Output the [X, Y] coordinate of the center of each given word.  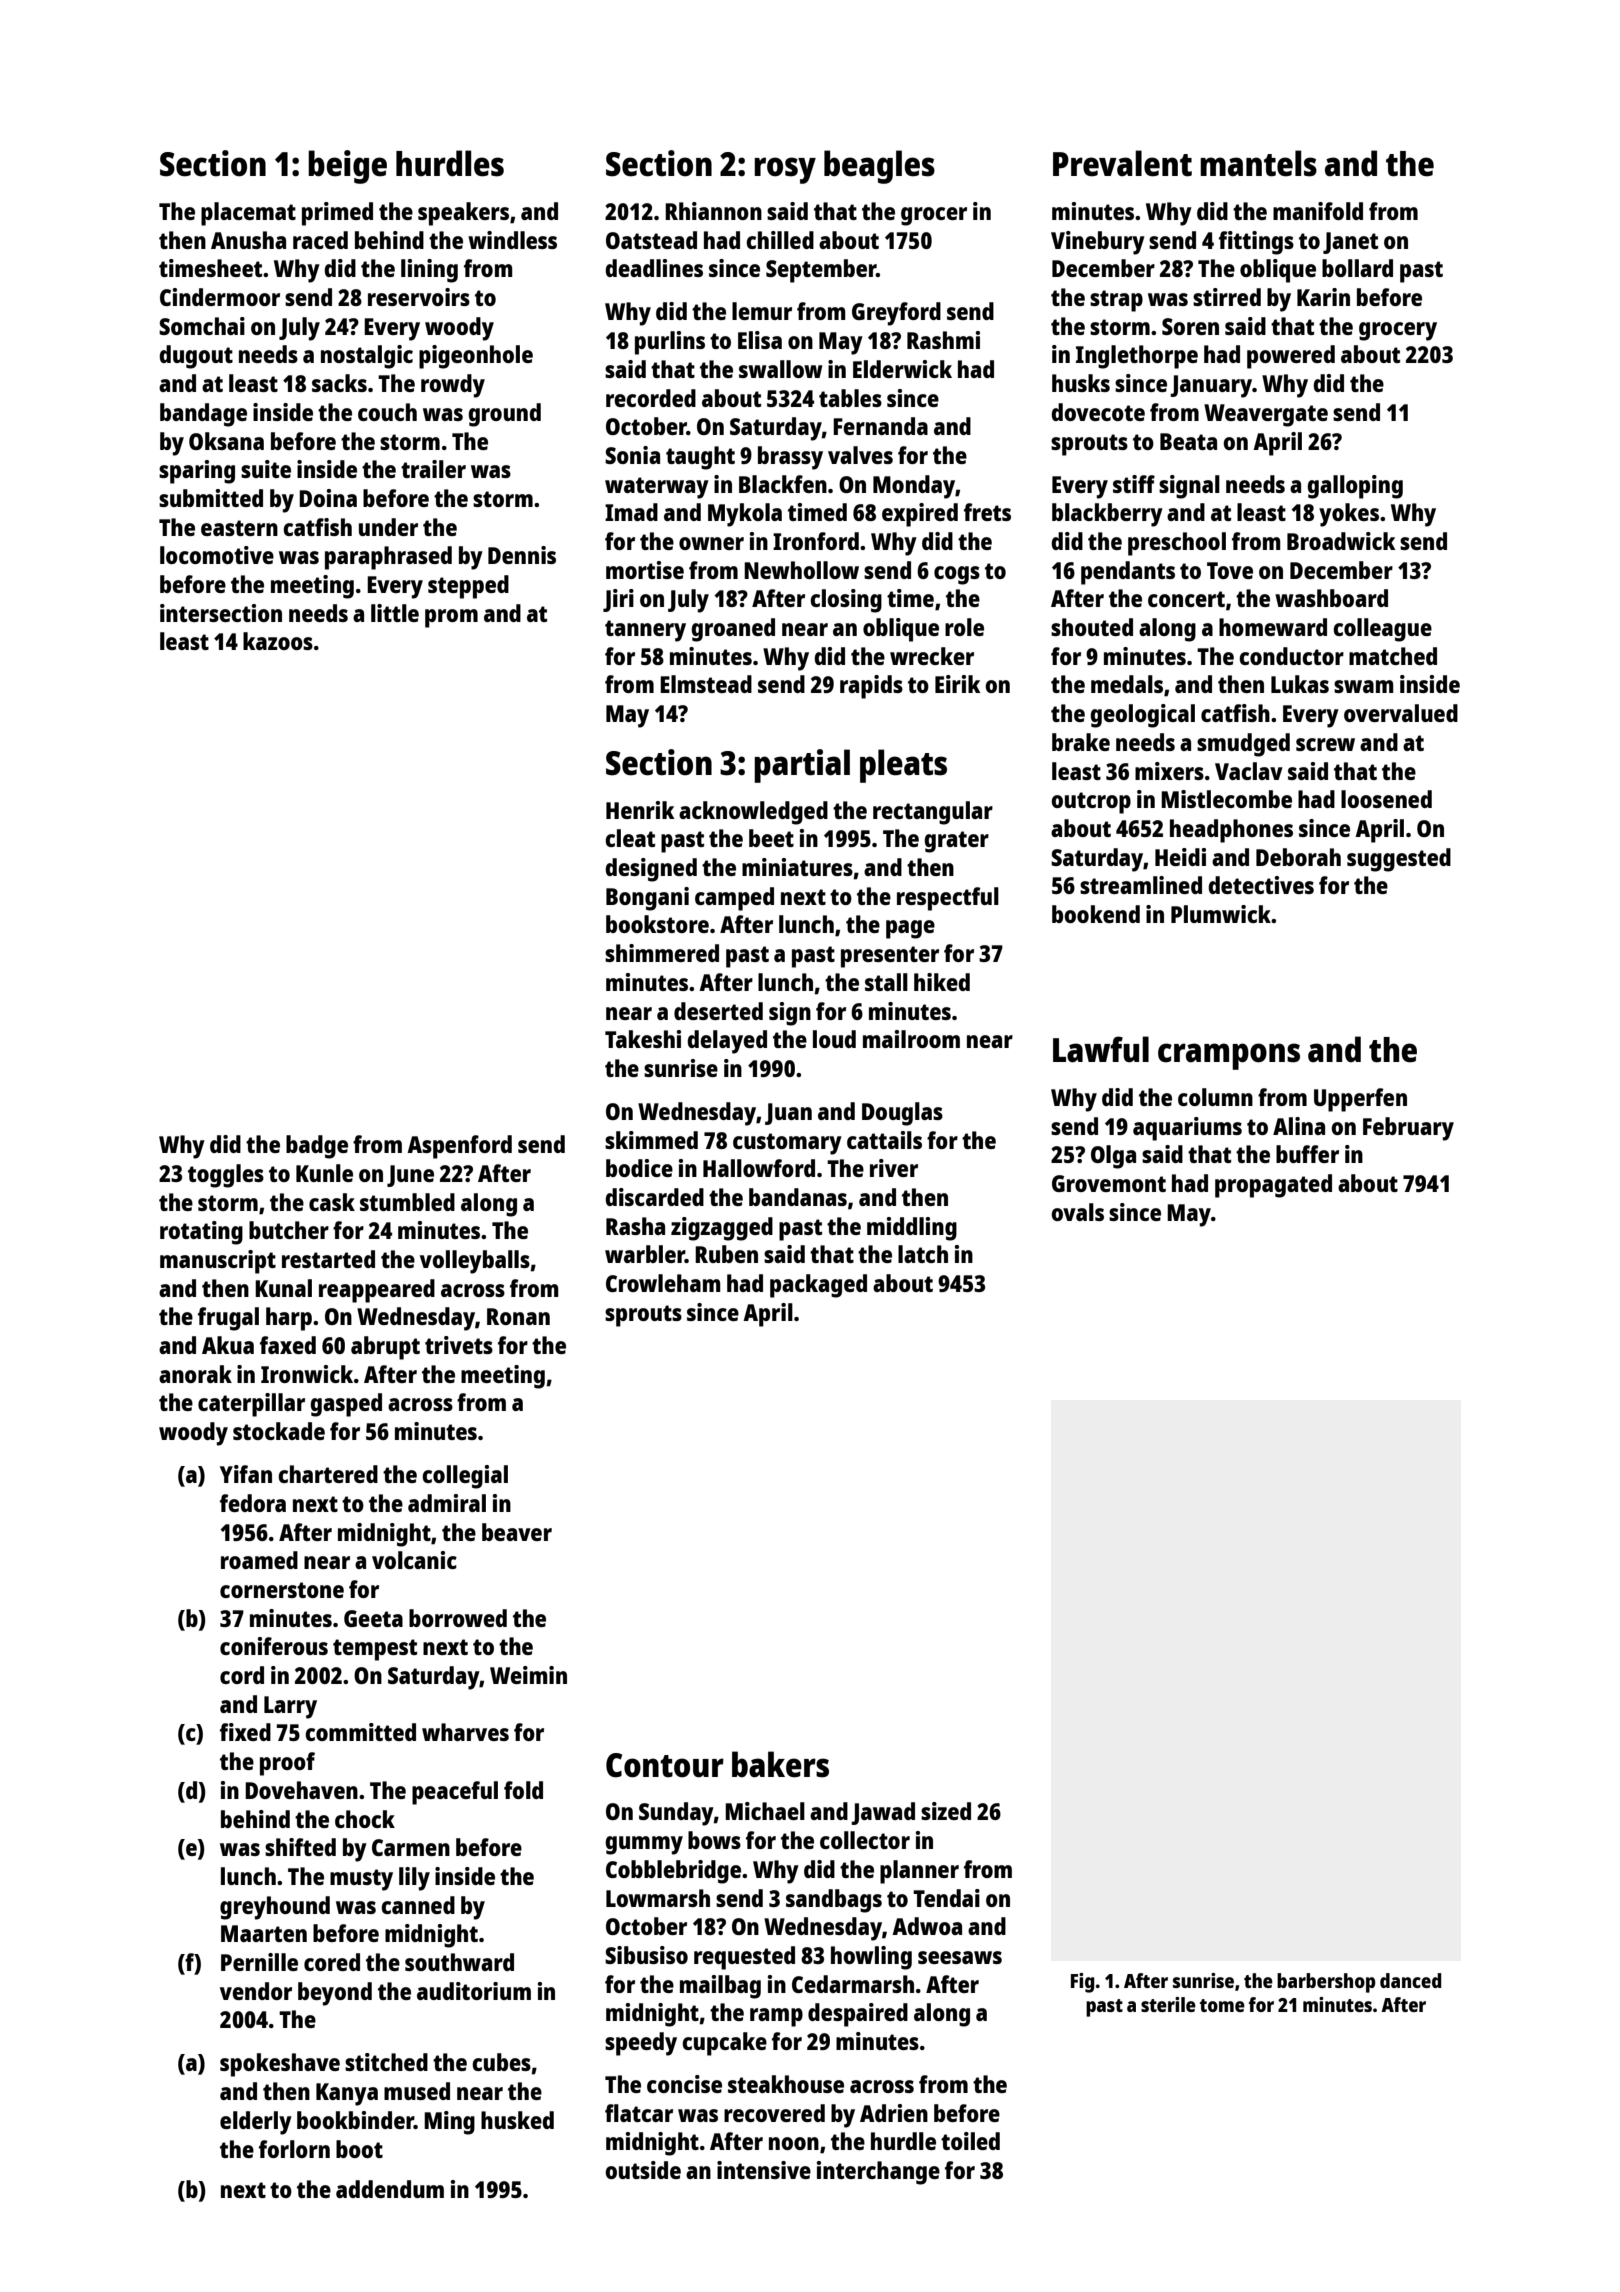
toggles [226, 1176]
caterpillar [251, 1405]
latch [923, 1254]
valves [860, 455]
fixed [245, 1732]
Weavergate [1266, 415]
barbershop [1326, 1983]
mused [417, 2091]
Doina [328, 498]
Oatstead [651, 240]
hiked [942, 982]
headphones [1231, 831]
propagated [1273, 1186]
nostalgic [367, 357]
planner [919, 1872]
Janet [1350, 243]
